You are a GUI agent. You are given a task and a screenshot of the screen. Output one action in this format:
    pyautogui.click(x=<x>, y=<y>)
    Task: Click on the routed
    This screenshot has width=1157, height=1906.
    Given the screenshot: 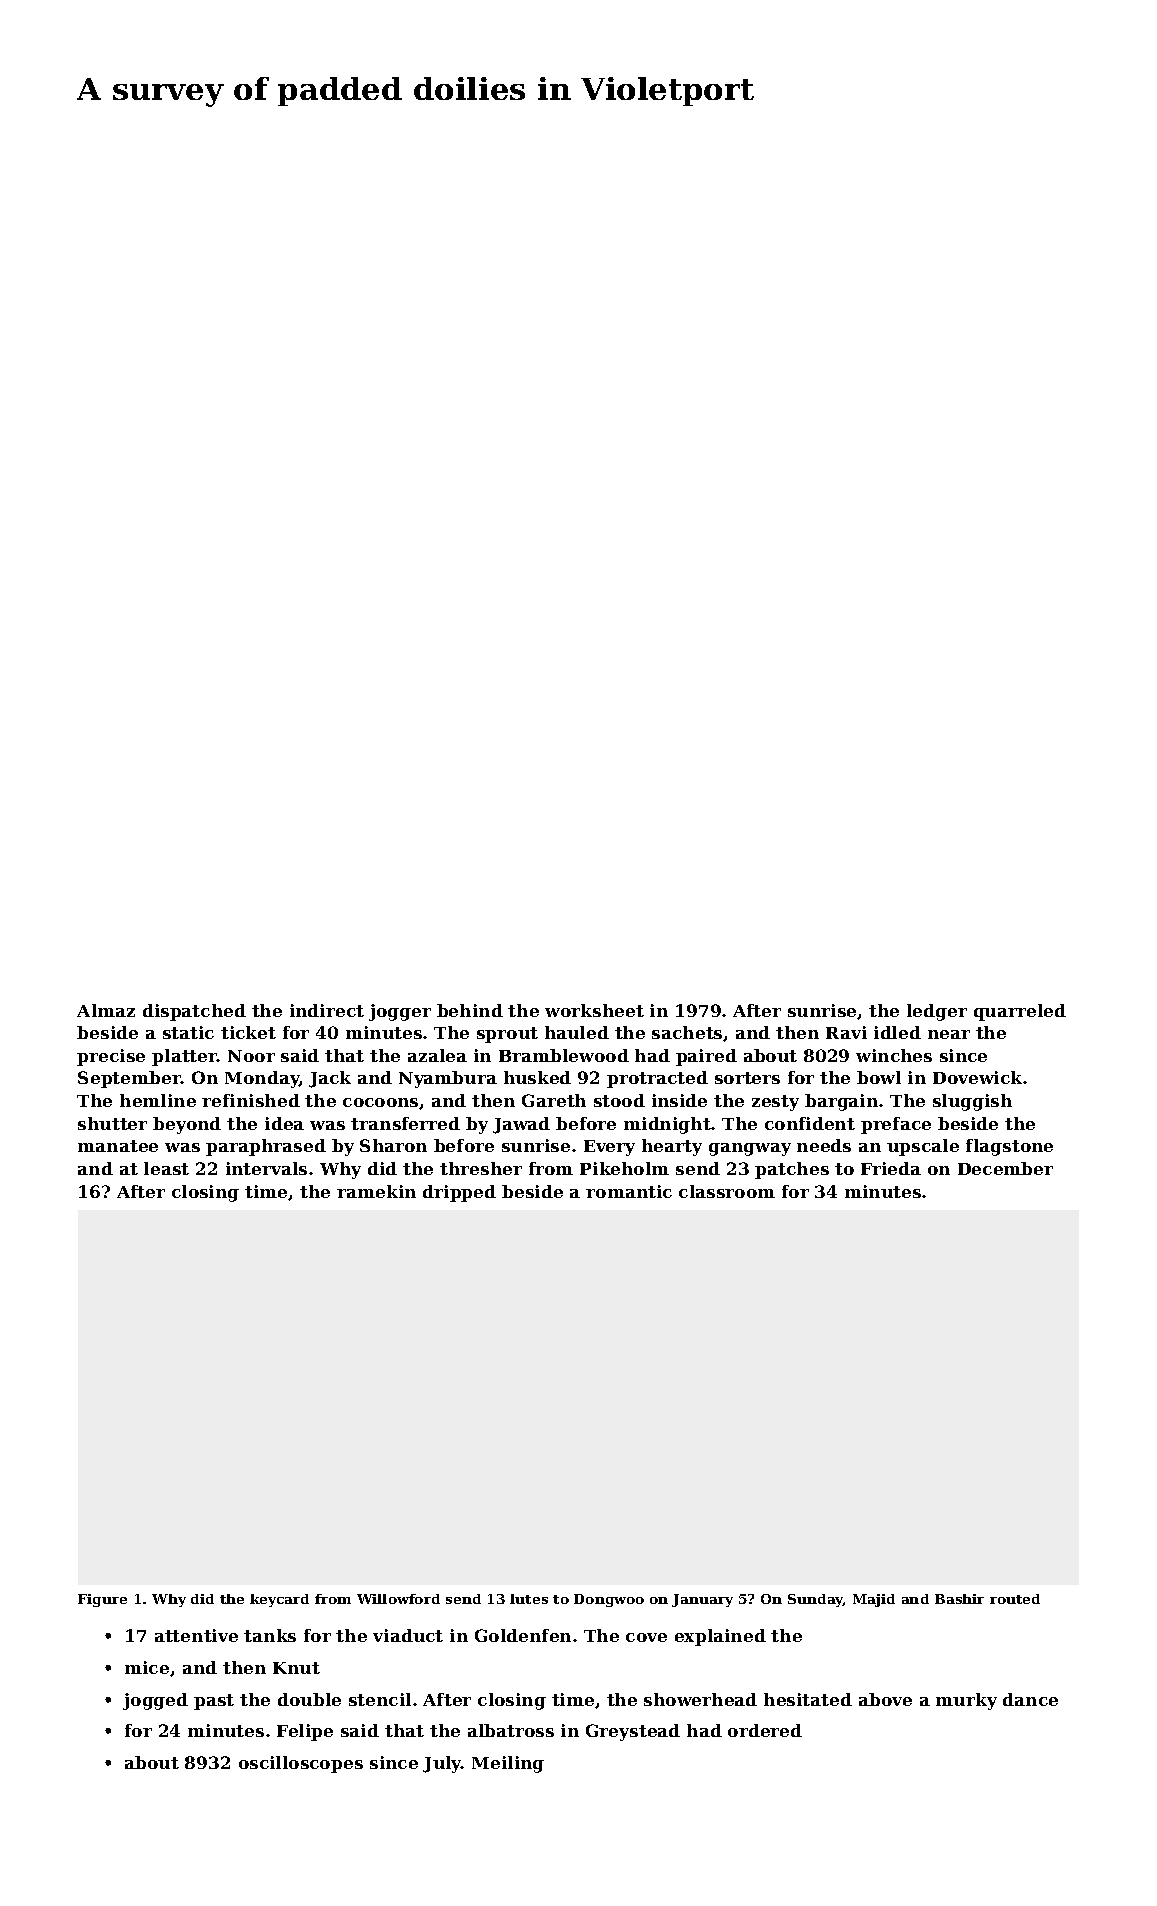 What is the action you would take?
    pyautogui.click(x=1015, y=1599)
